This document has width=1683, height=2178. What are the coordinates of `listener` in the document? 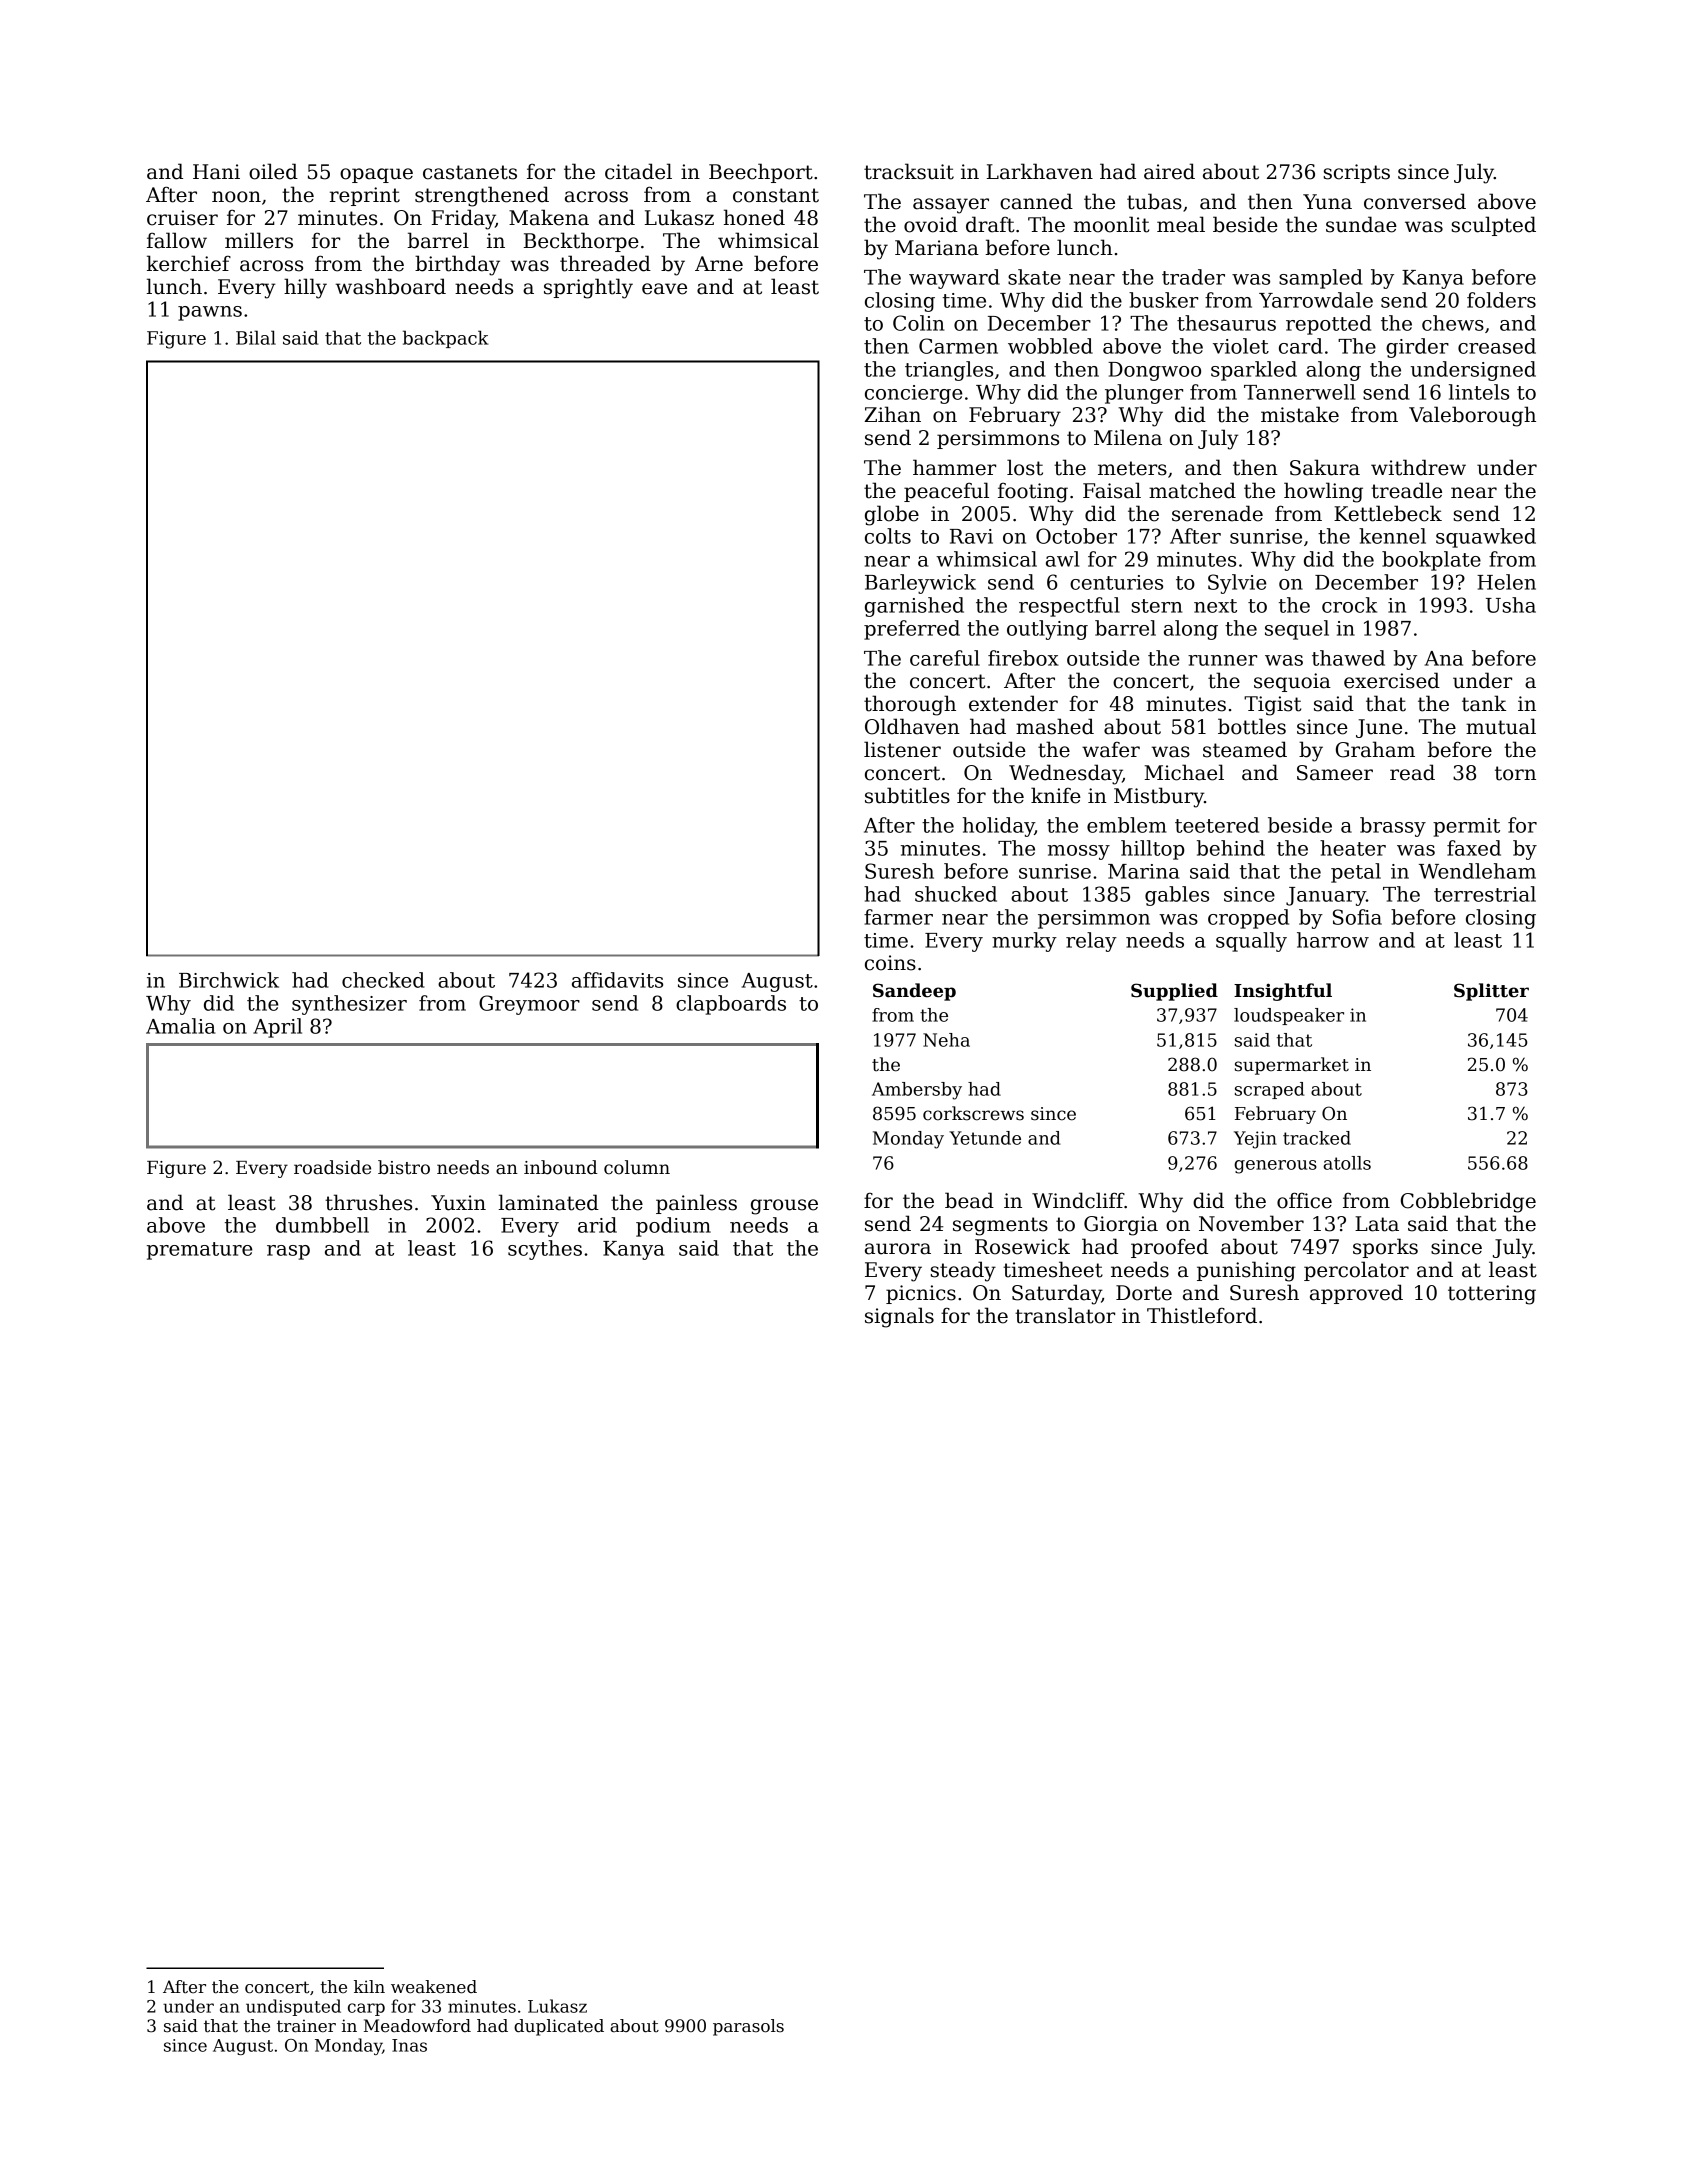 It's located at (902, 749).
